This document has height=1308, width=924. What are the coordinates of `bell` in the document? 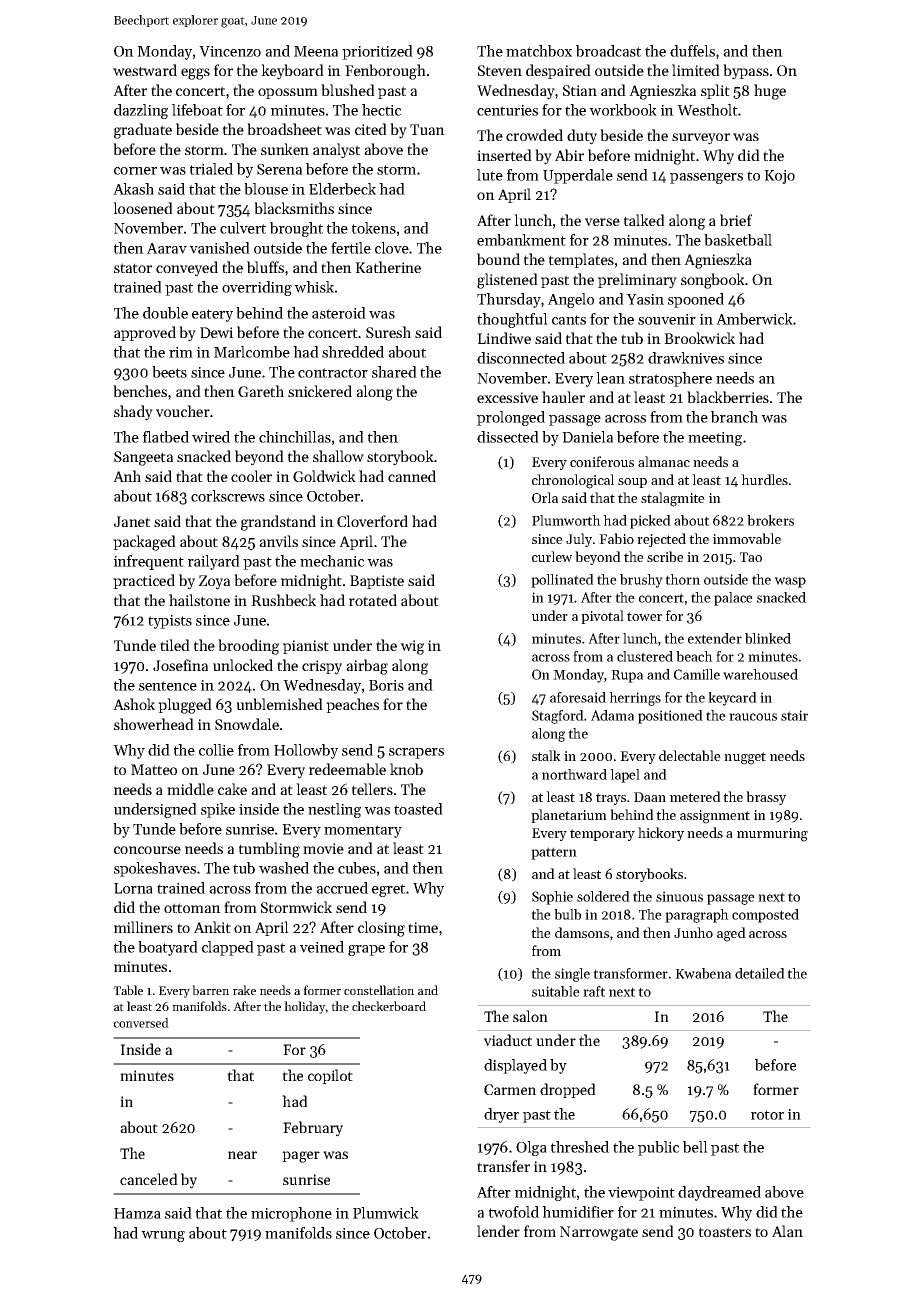 It's located at (695, 1147).
